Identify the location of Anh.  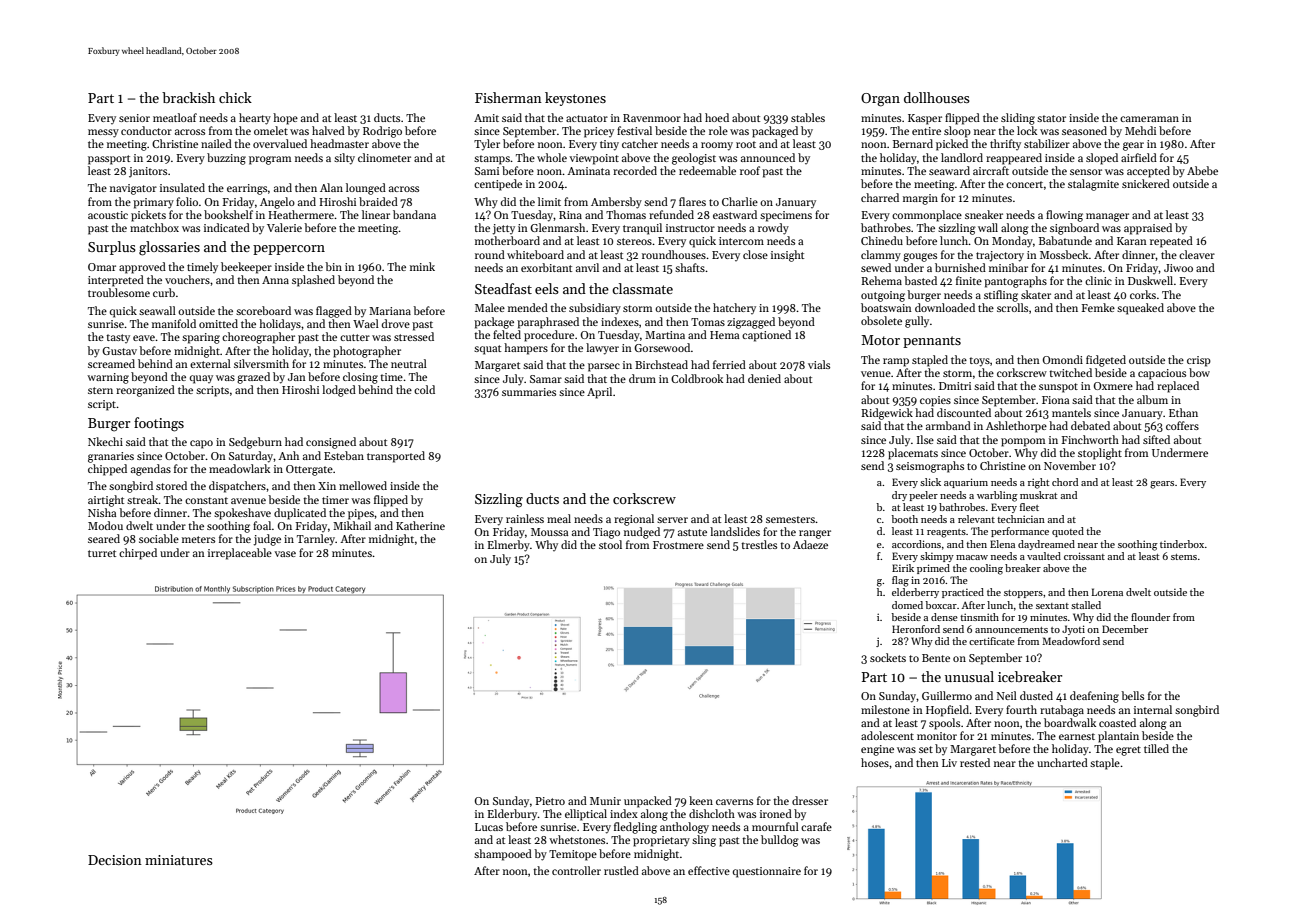
(288, 455).
